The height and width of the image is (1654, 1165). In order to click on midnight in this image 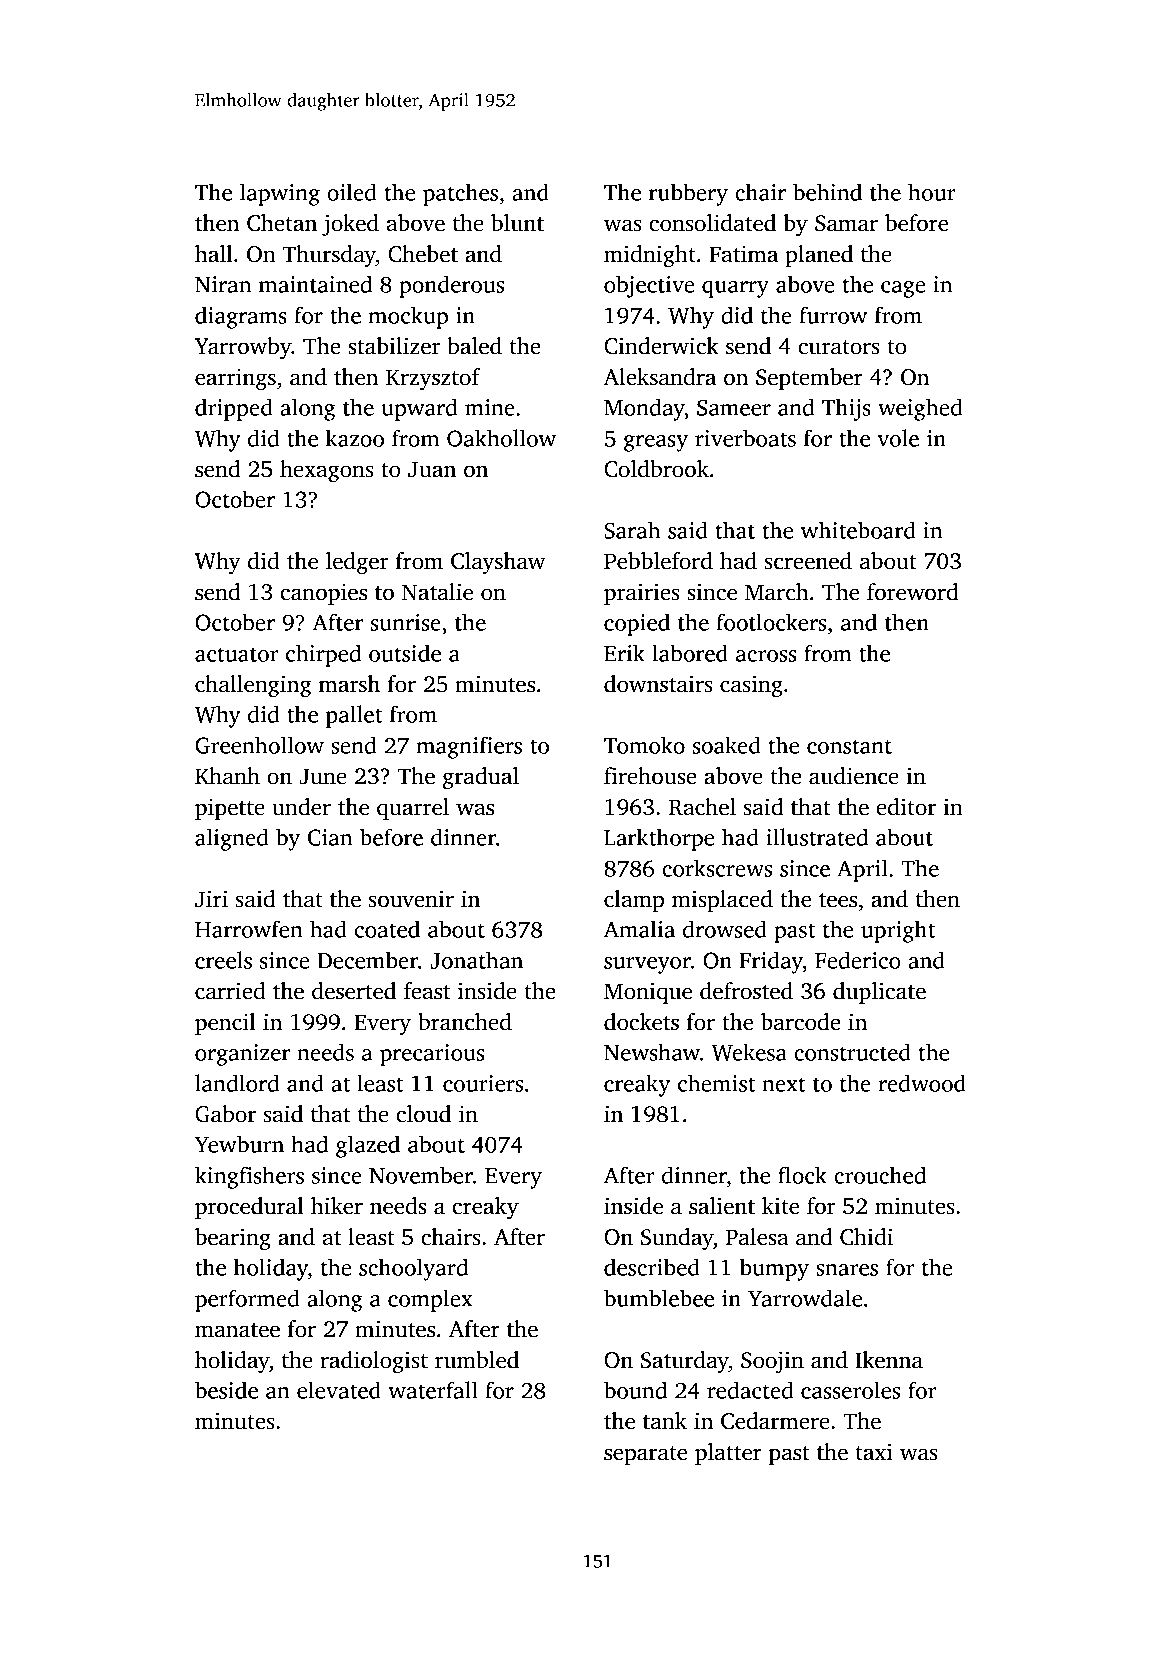, I will do `click(650, 256)`.
